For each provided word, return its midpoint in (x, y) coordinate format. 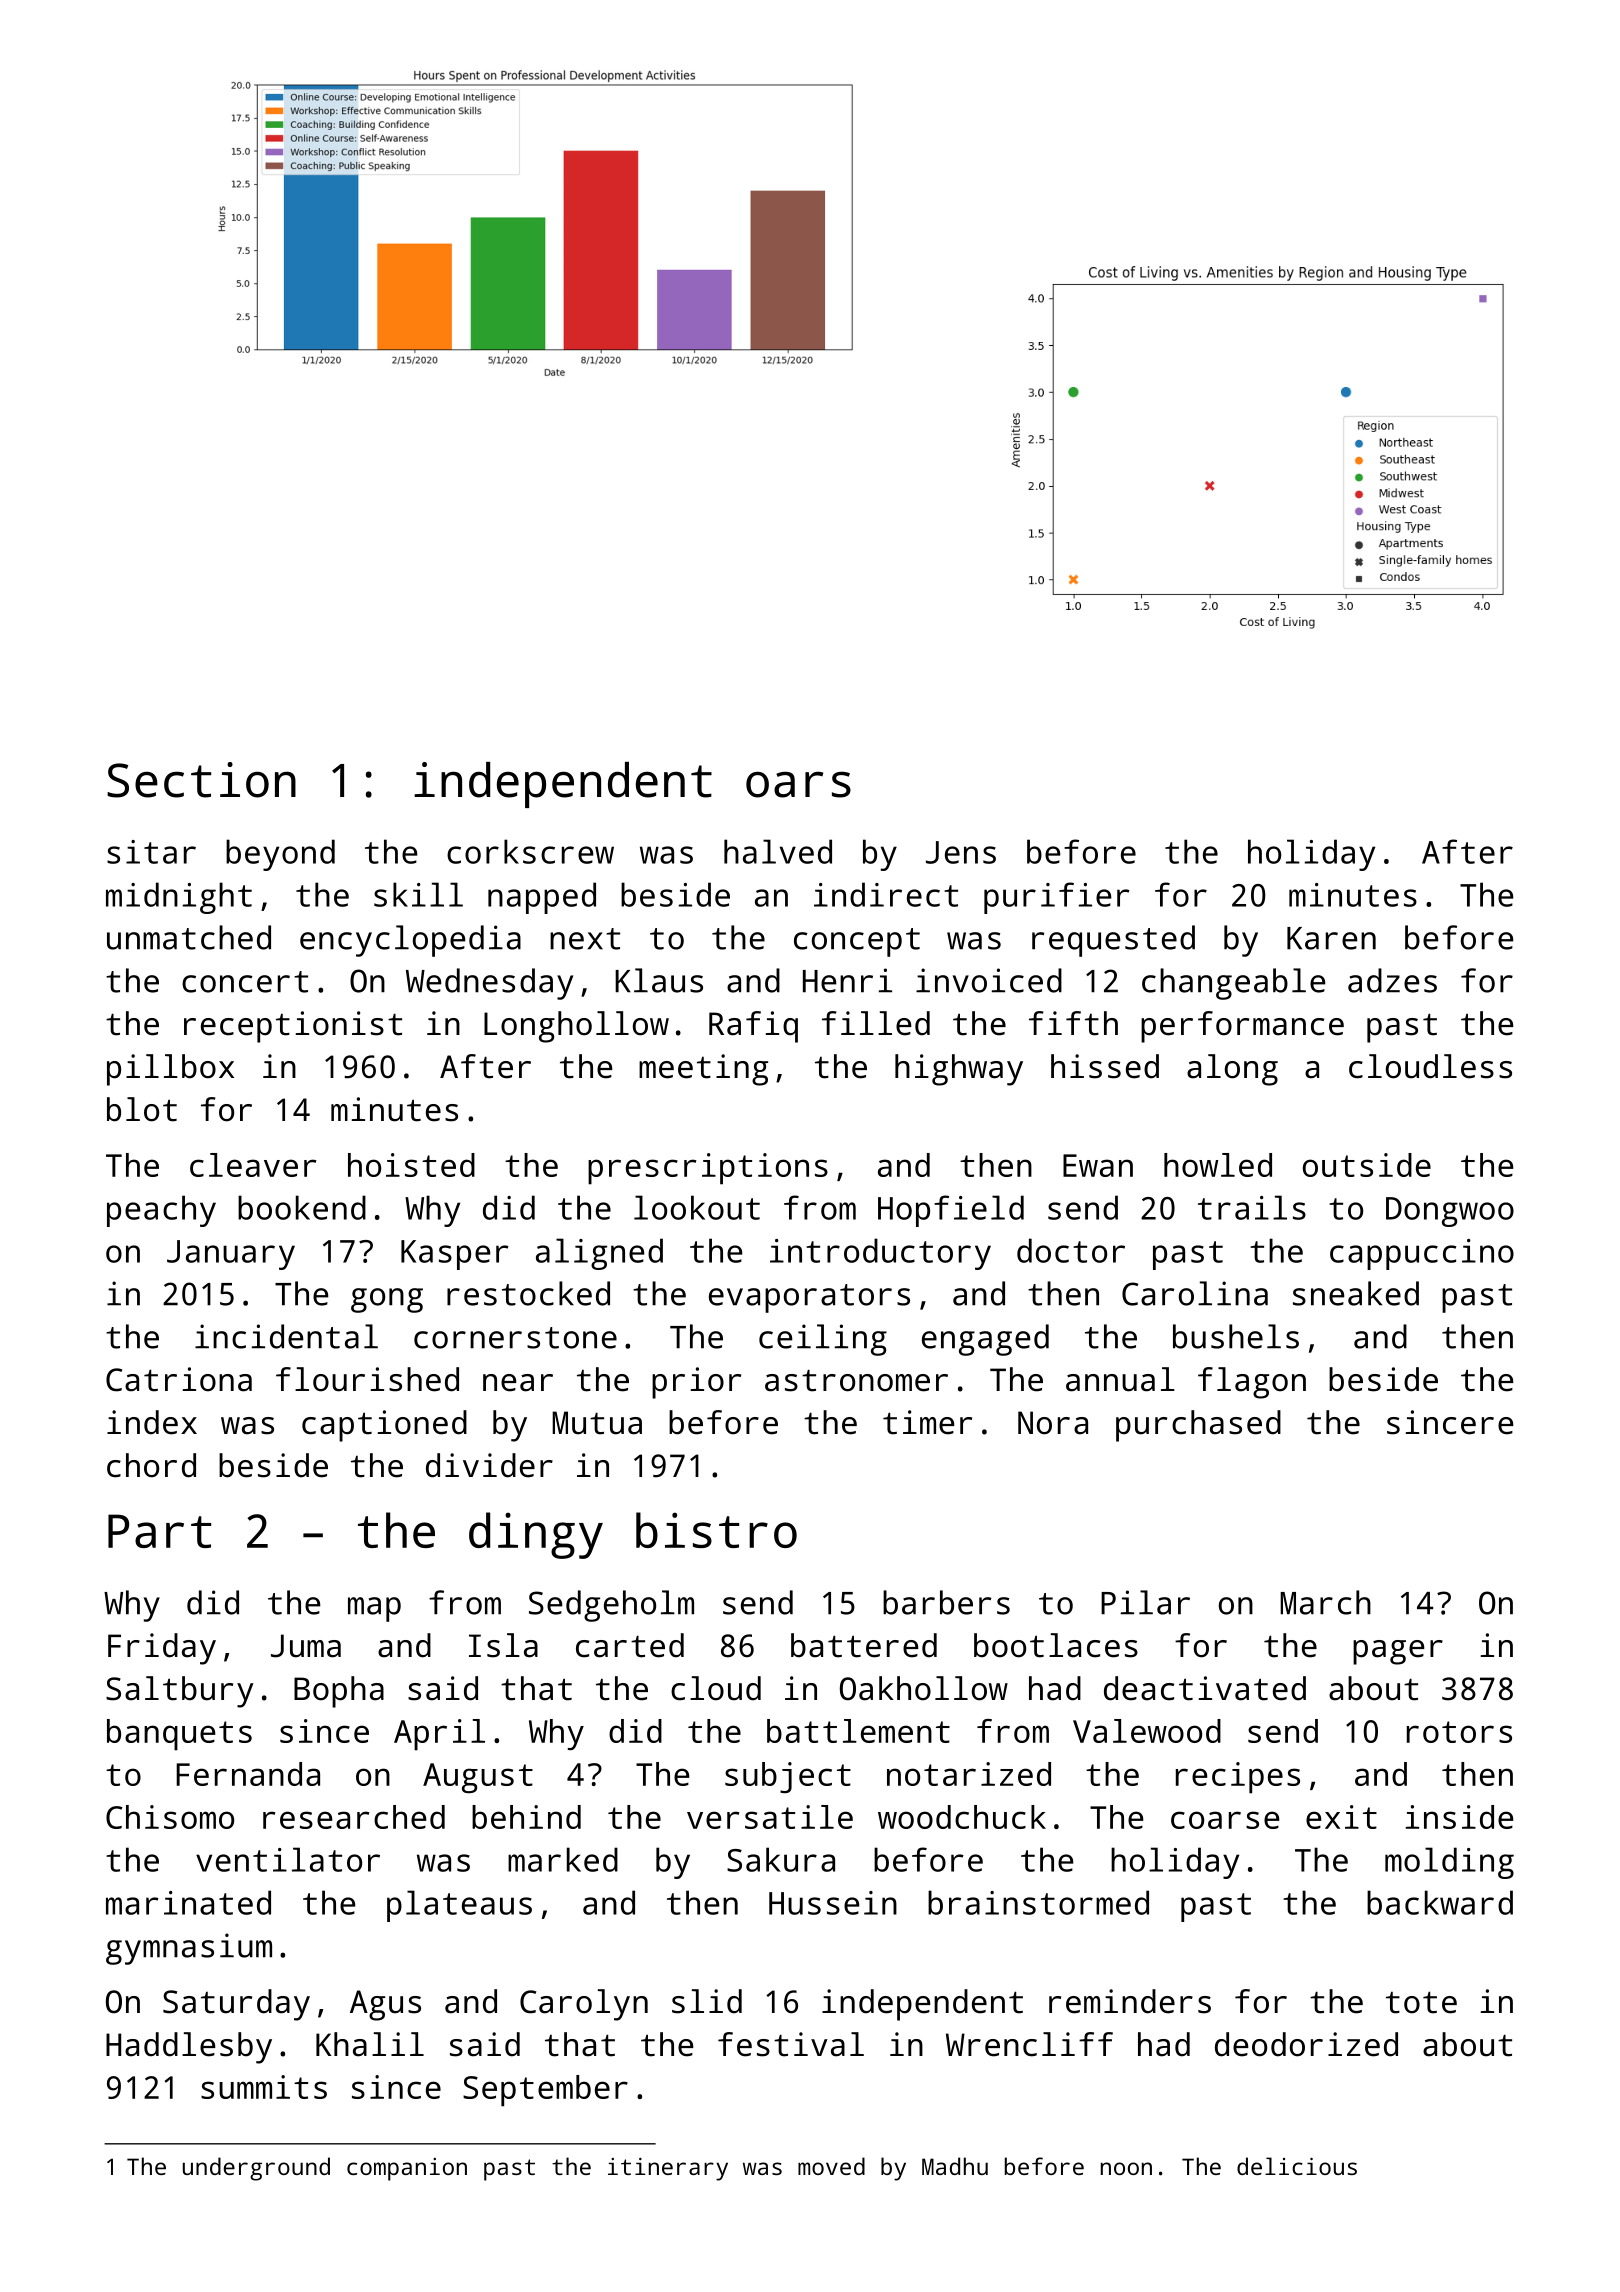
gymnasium (189, 1949)
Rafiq (753, 1027)
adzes (1392, 980)
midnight (179, 898)
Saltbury (180, 1692)
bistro (716, 1530)
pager (1398, 1652)
